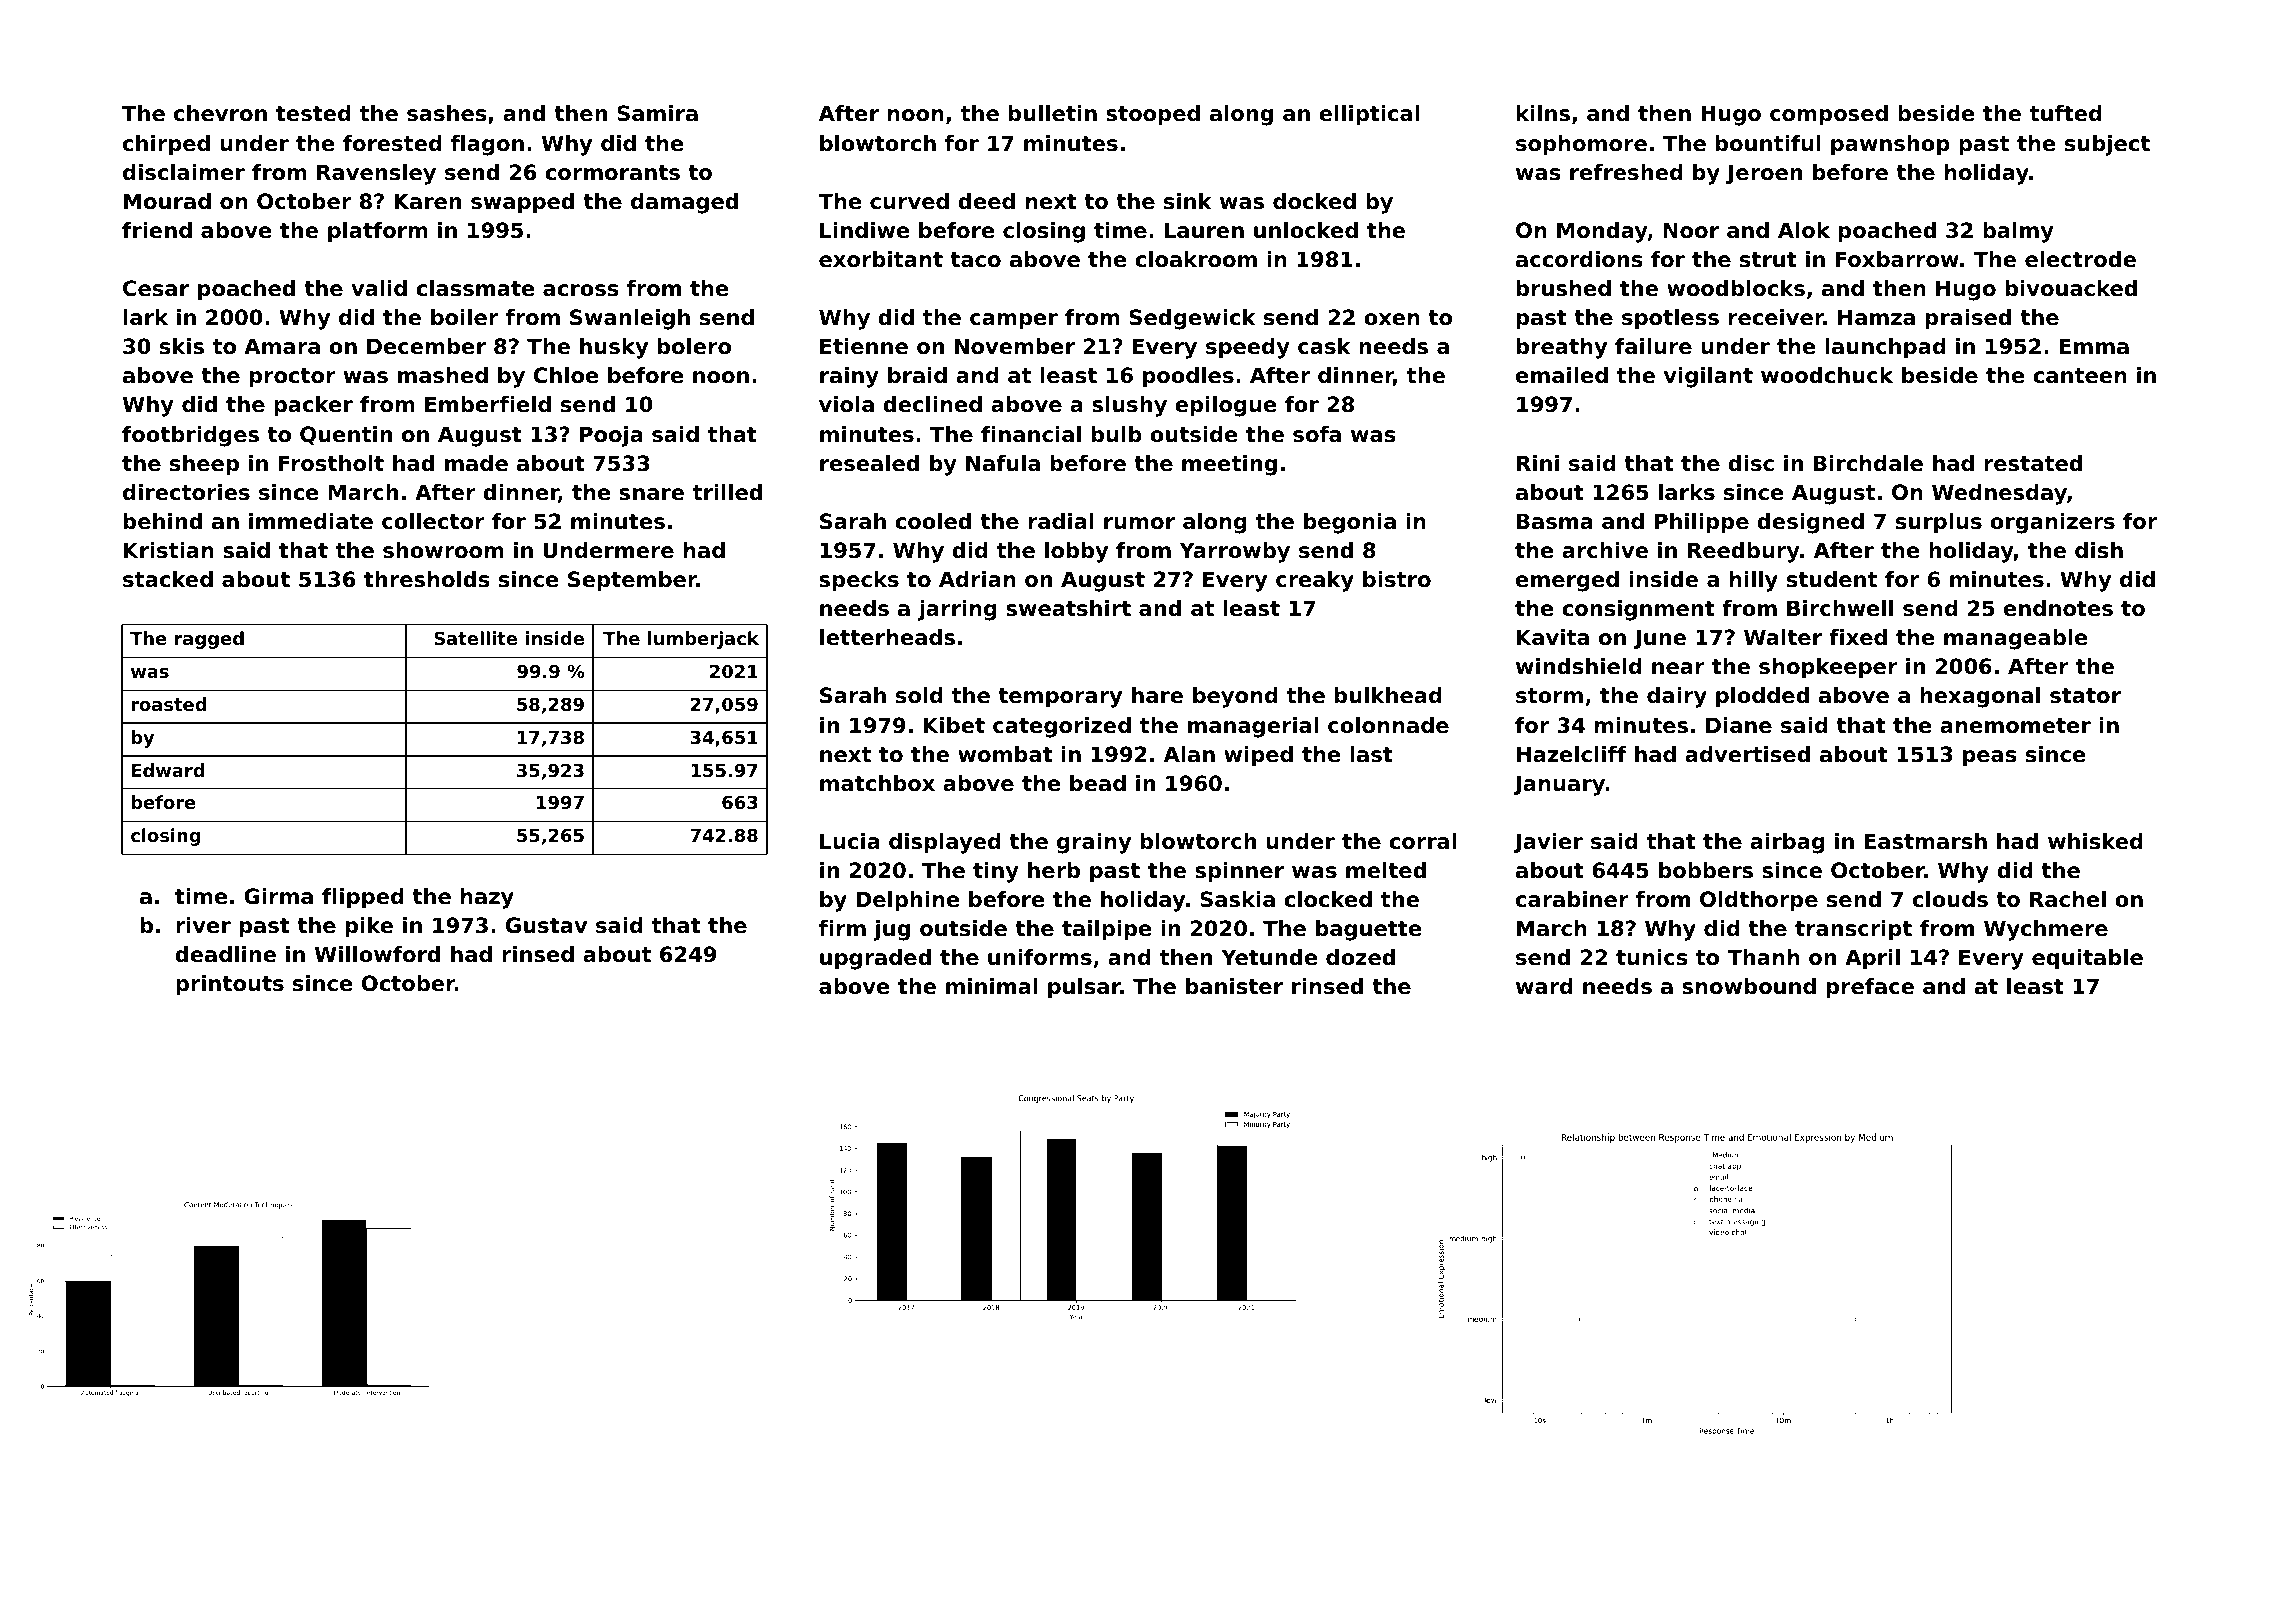  I want to click on taco, so click(975, 260).
